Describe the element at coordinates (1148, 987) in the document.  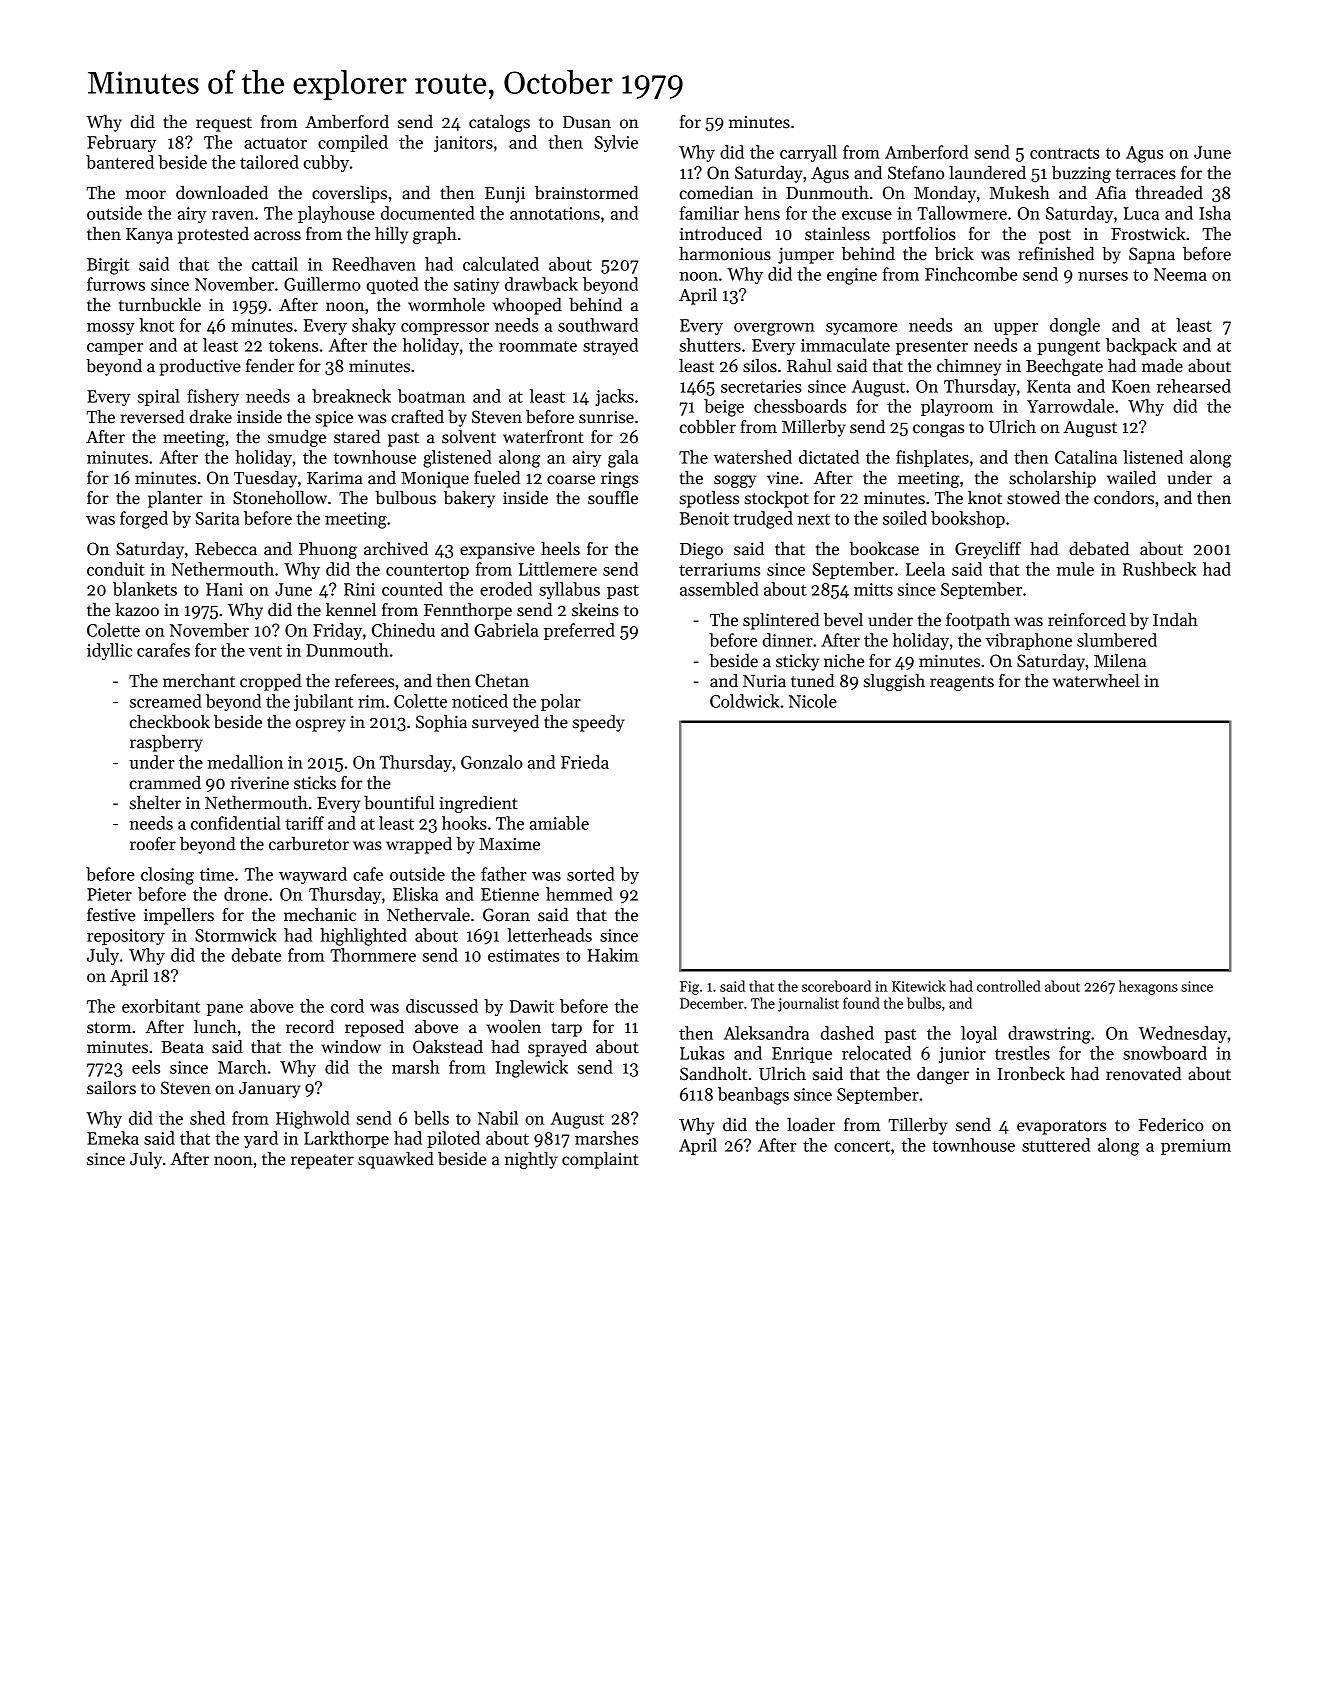
I see `hexagons` at that location.
